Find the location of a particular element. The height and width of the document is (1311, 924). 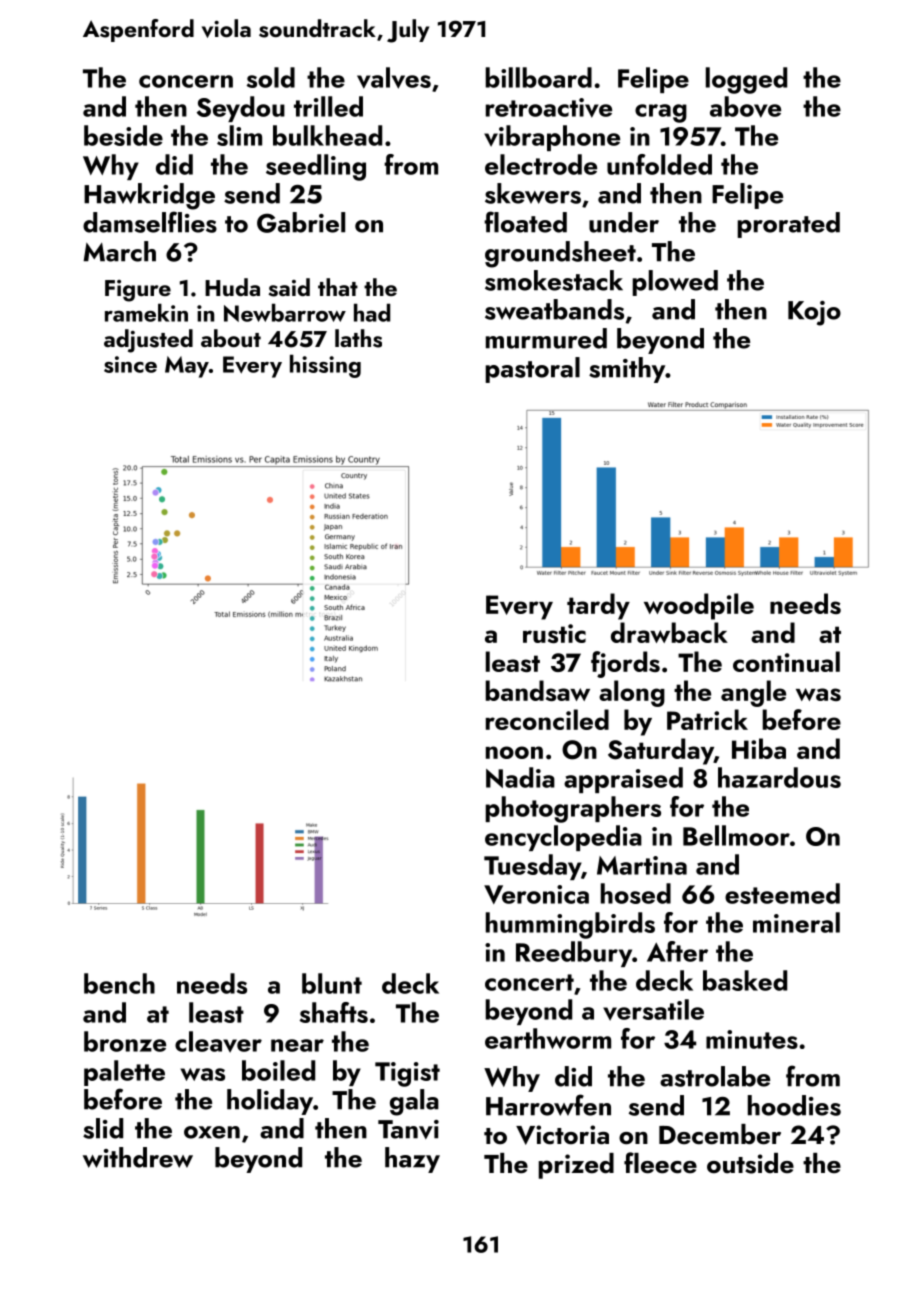

woodpile is located at coordinates (699, 606).
